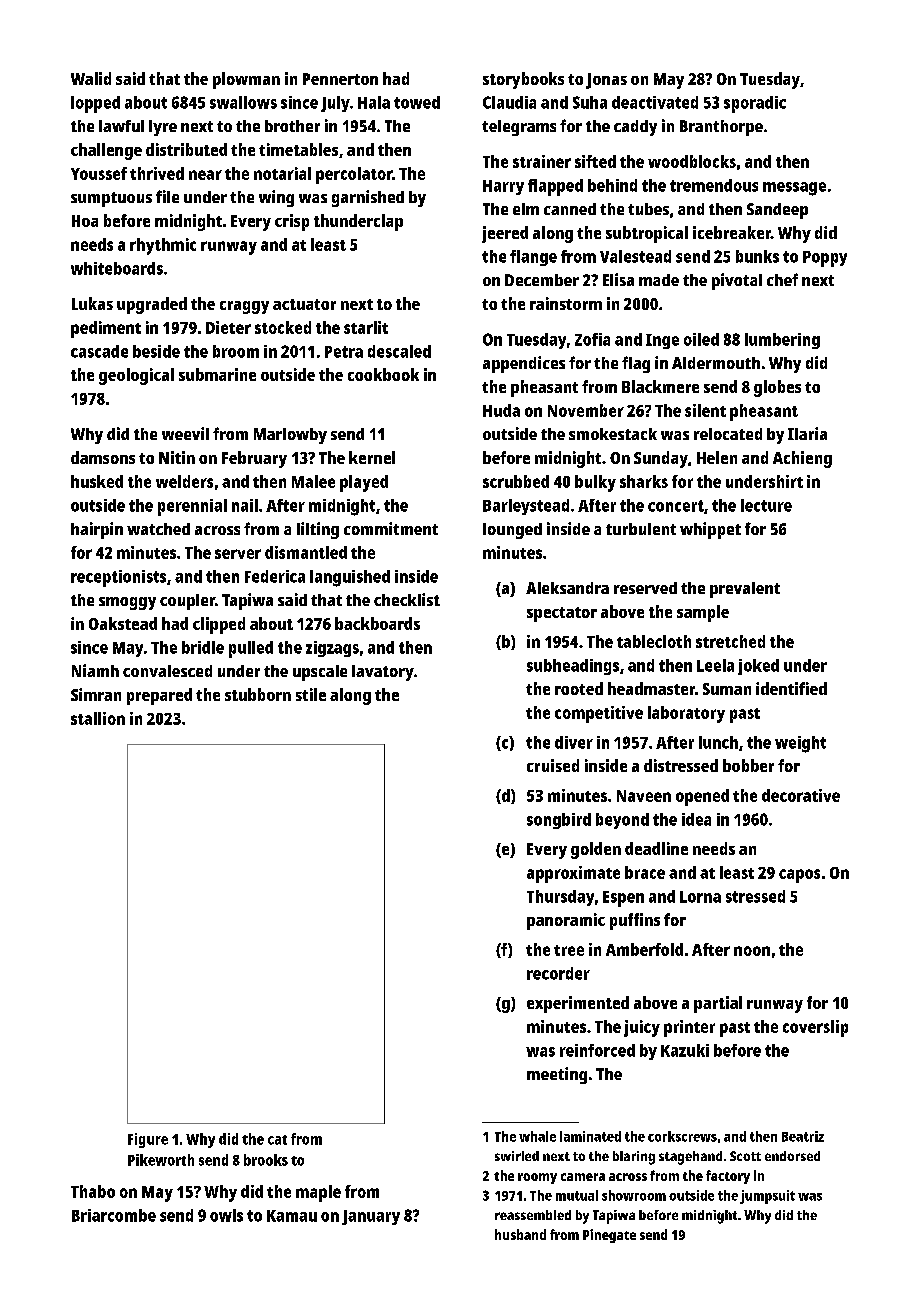 This screenshot has width=924, height=1314. Describe the element at coordinates (606, 81) in the screenshot. I see `Jonas` at that location.
